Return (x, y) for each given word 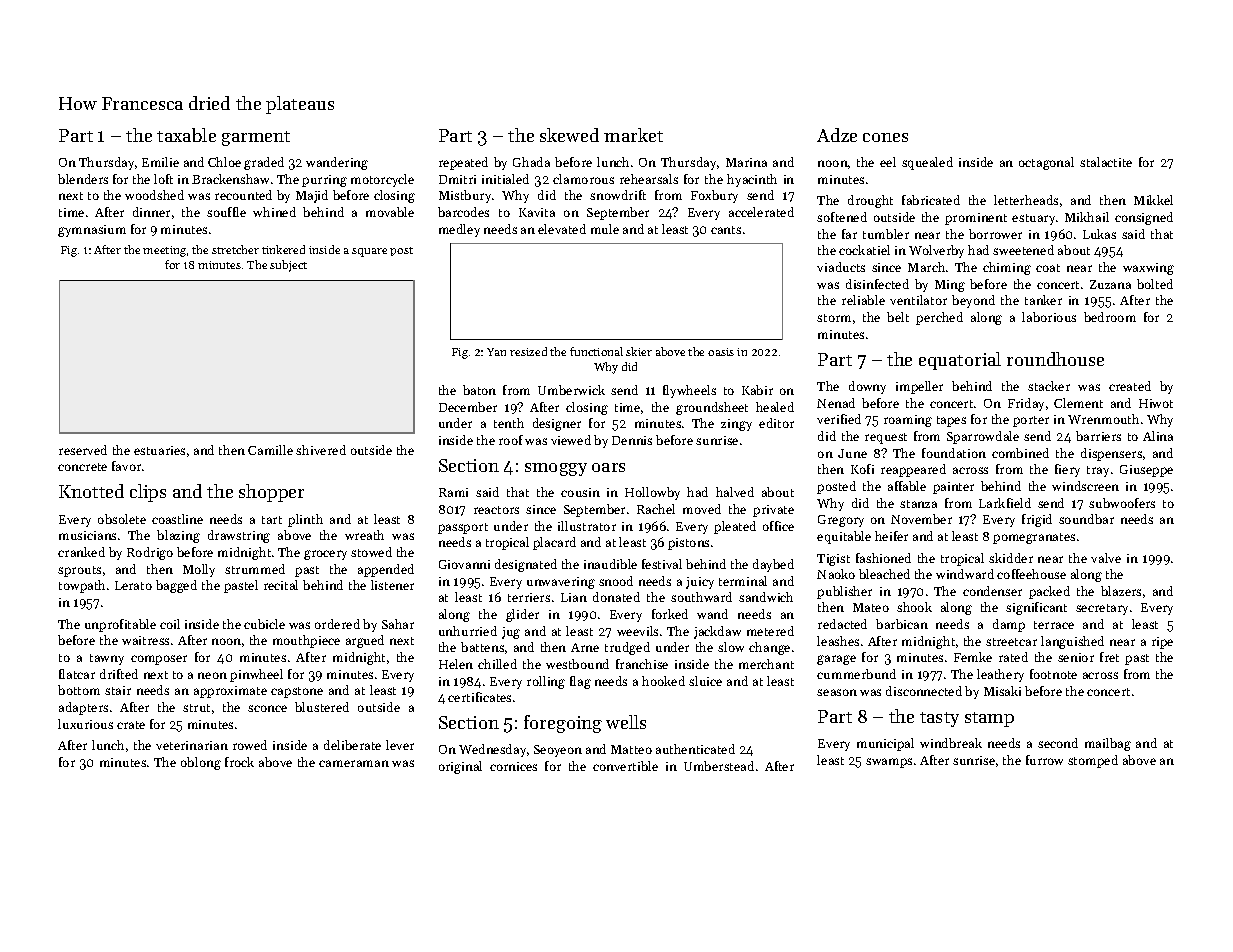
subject (288, 266)
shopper (271, 493)
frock (239, 762)
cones (885, 137)
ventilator (918, 300)
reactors (496, 510)
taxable (186, 135)
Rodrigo (150, 553)
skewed (569, 135)
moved (702, 509)
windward (965, 574)
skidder (1011, 558)
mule (605, 229)
